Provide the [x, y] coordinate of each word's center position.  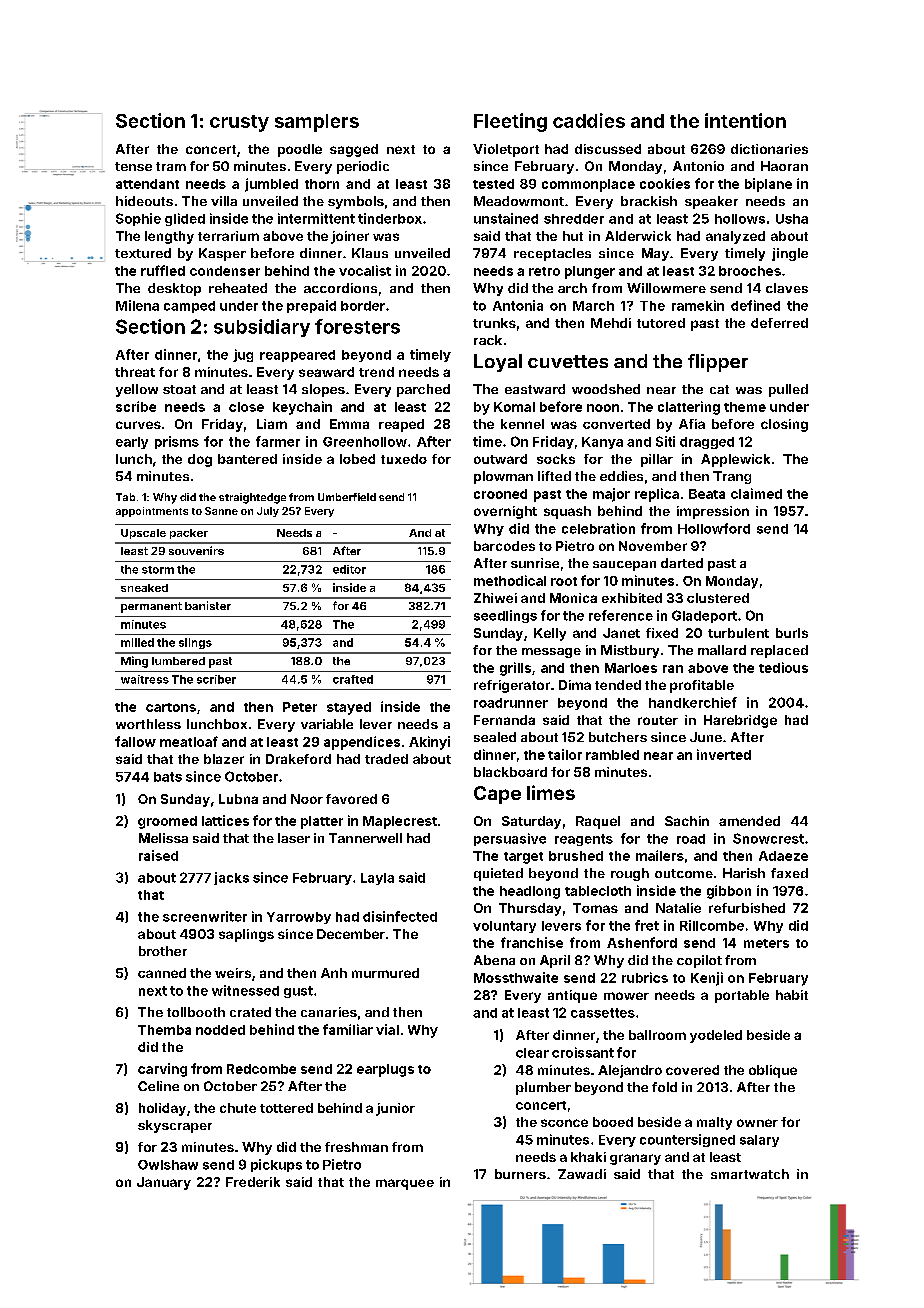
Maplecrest [400, 822]
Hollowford [714, 528]
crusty [239, 123]
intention [745, 120]
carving [162, 1070]
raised [158, 855]
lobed [357, 459]
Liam [272, 424]
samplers [317, 123]
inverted [724, 754]
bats [168, 777]
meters [766, 943]
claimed [756, 493]
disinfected [400, 916]
